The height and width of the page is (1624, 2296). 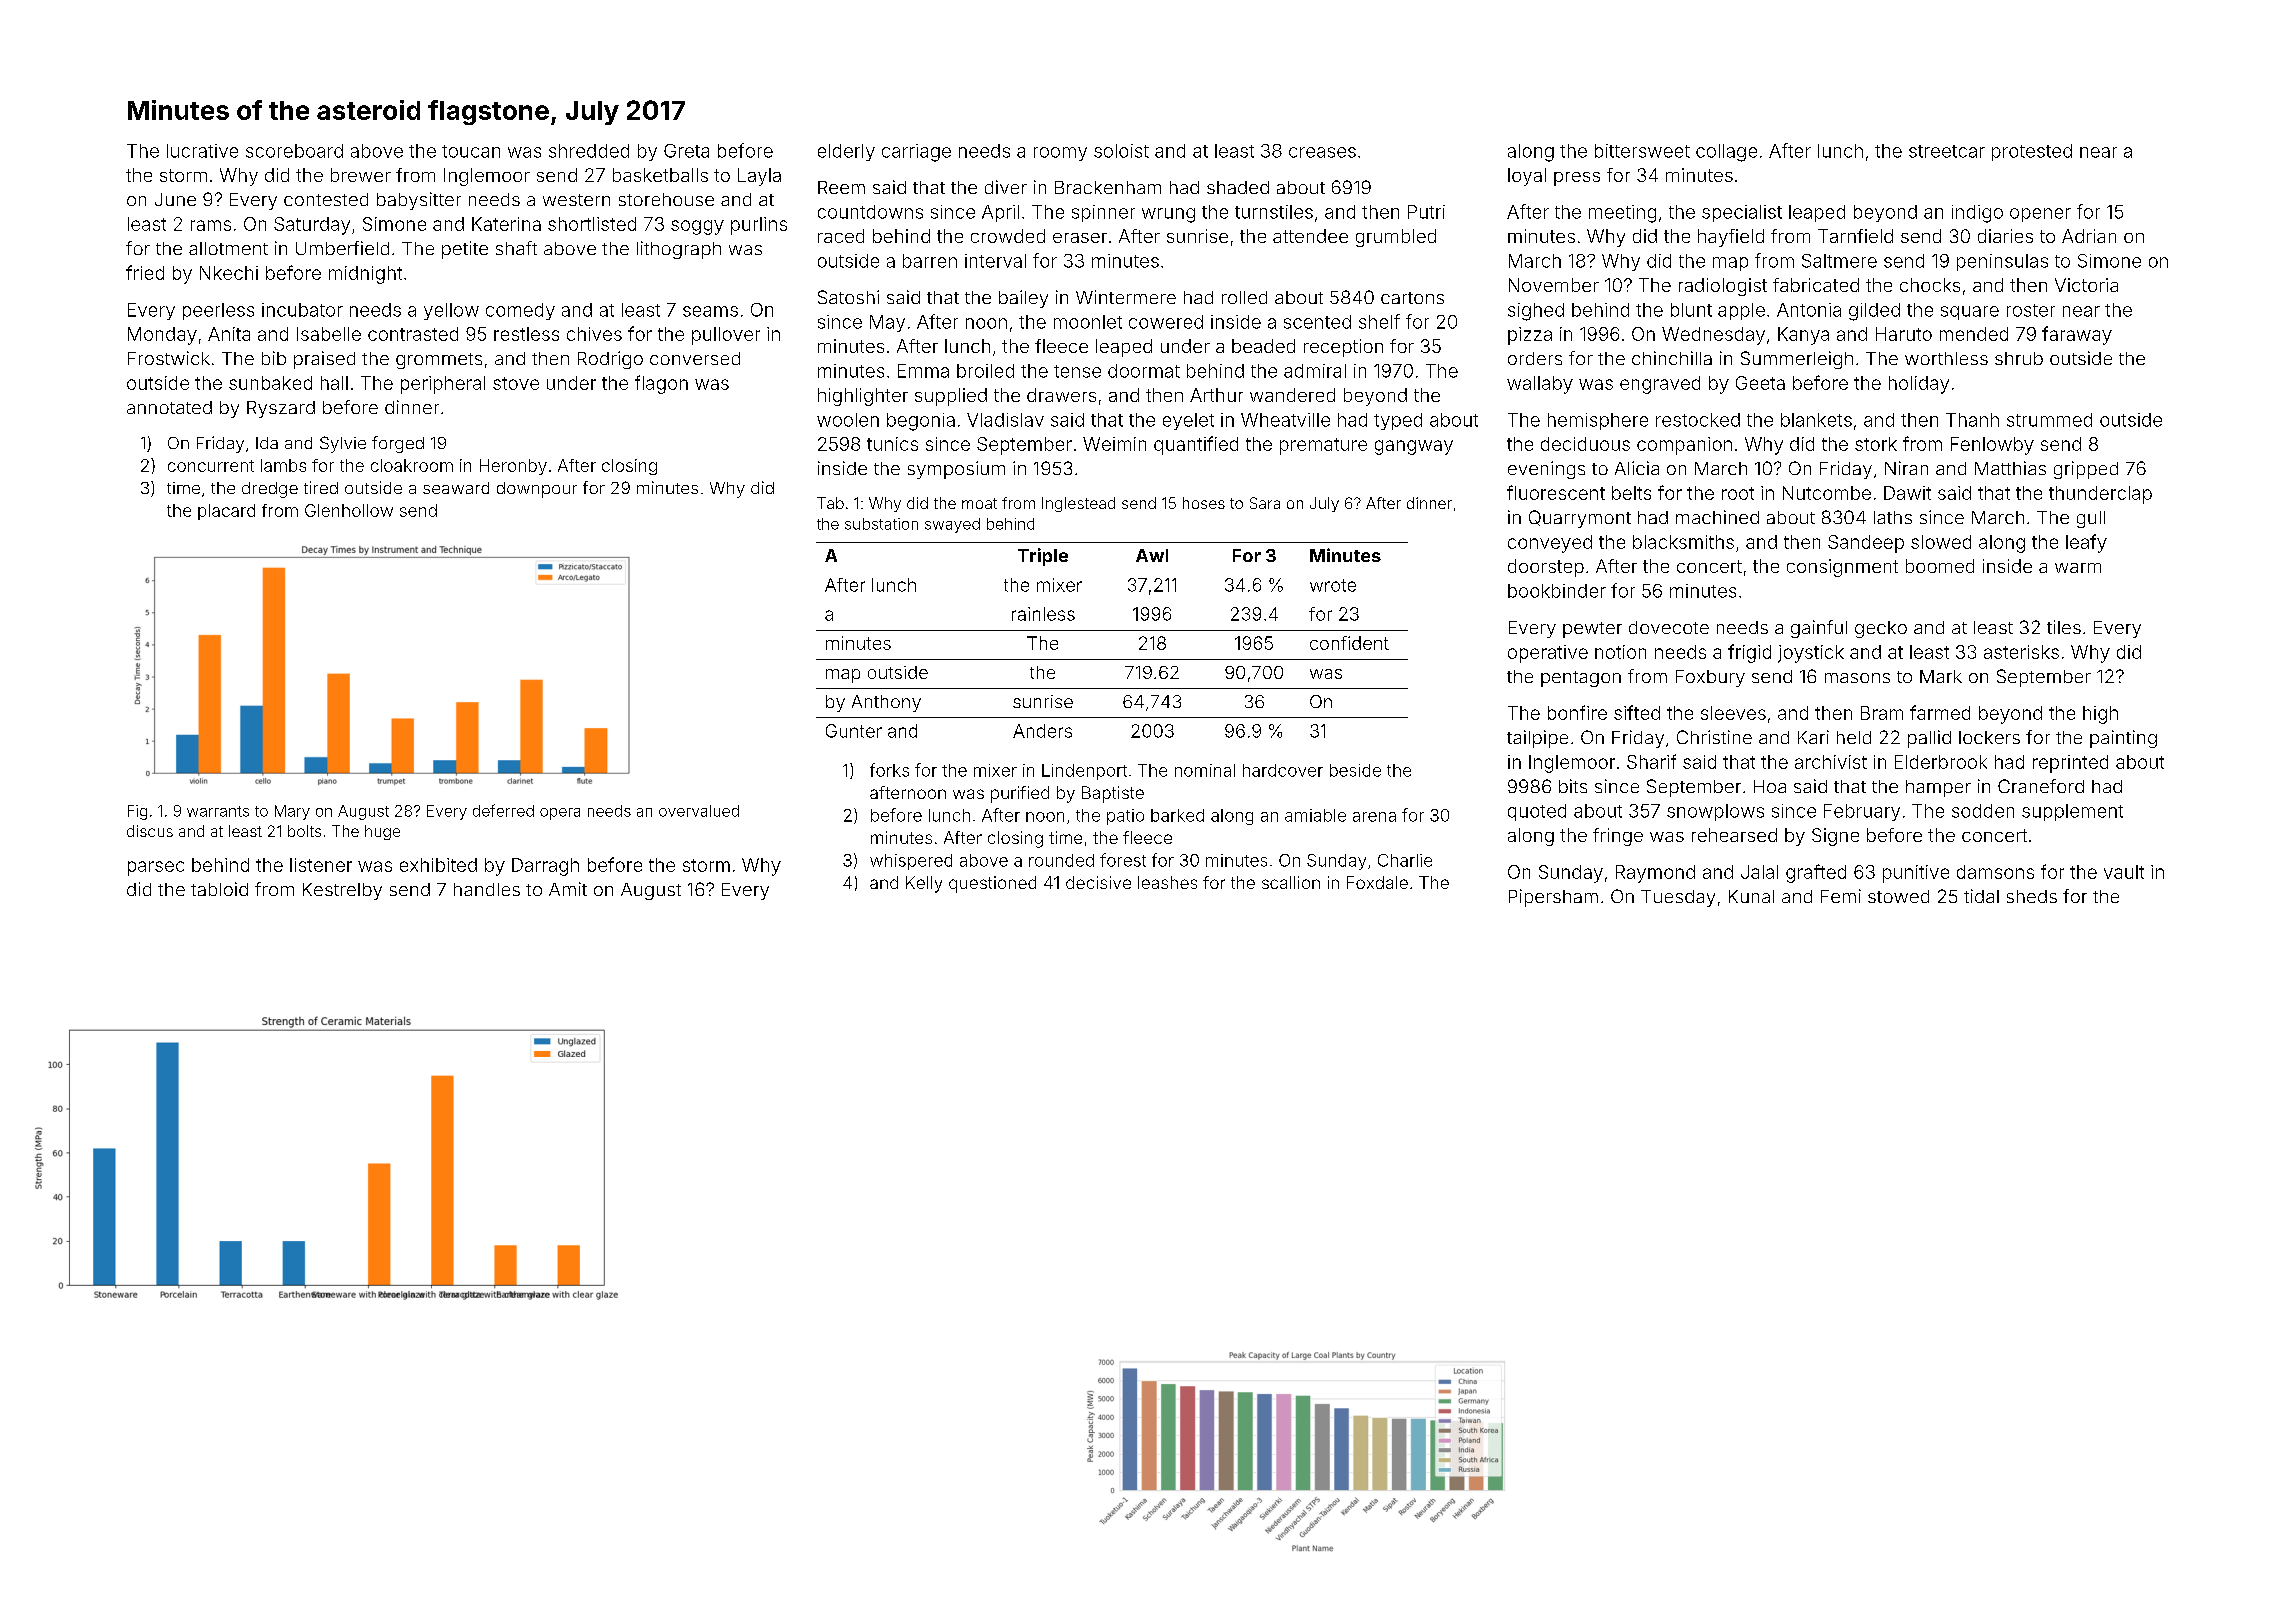 I want to click on Mary, so click(x=292, y=812).
